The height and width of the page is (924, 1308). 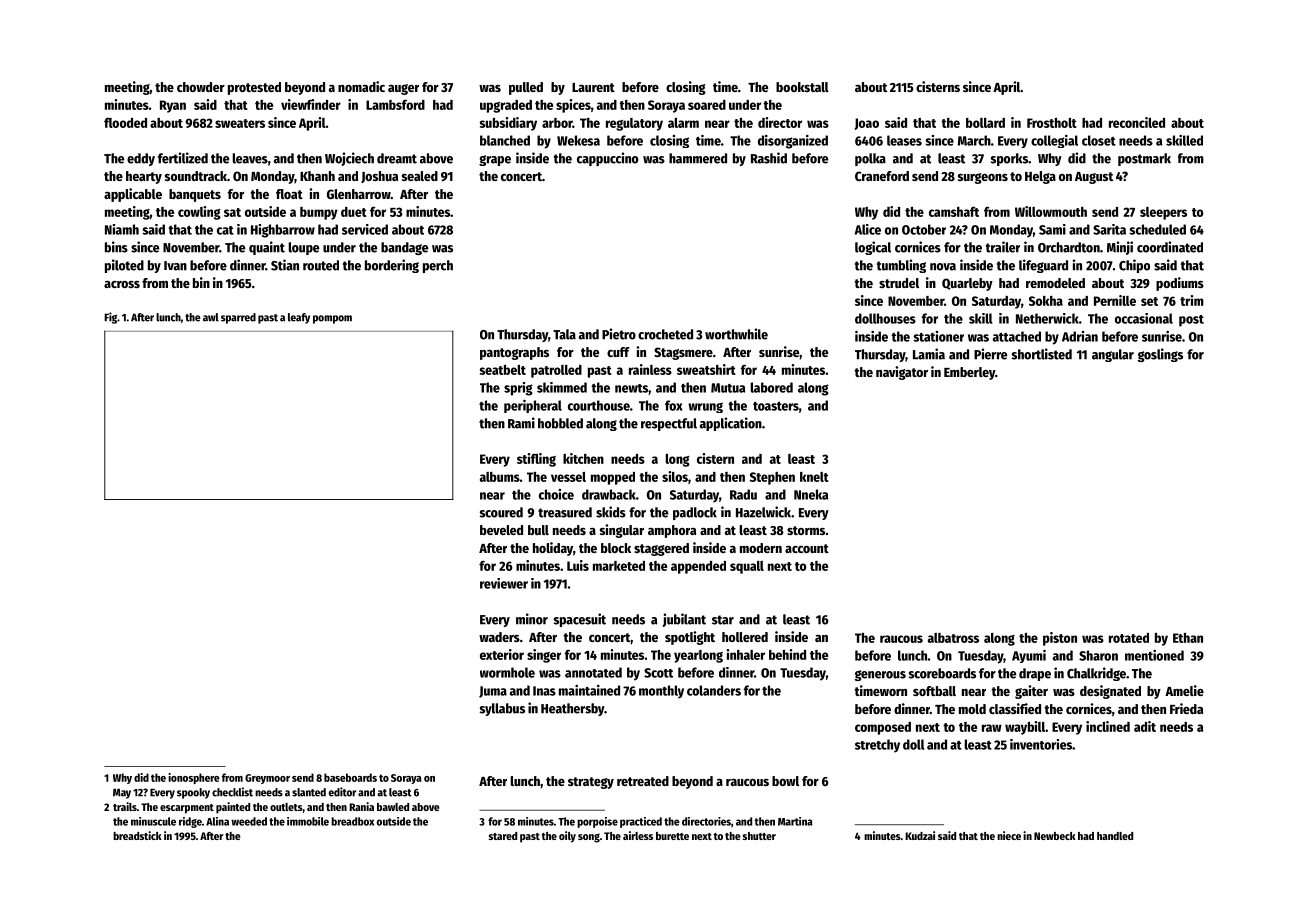 I want to click on perch, so click(x=438, y=266).
